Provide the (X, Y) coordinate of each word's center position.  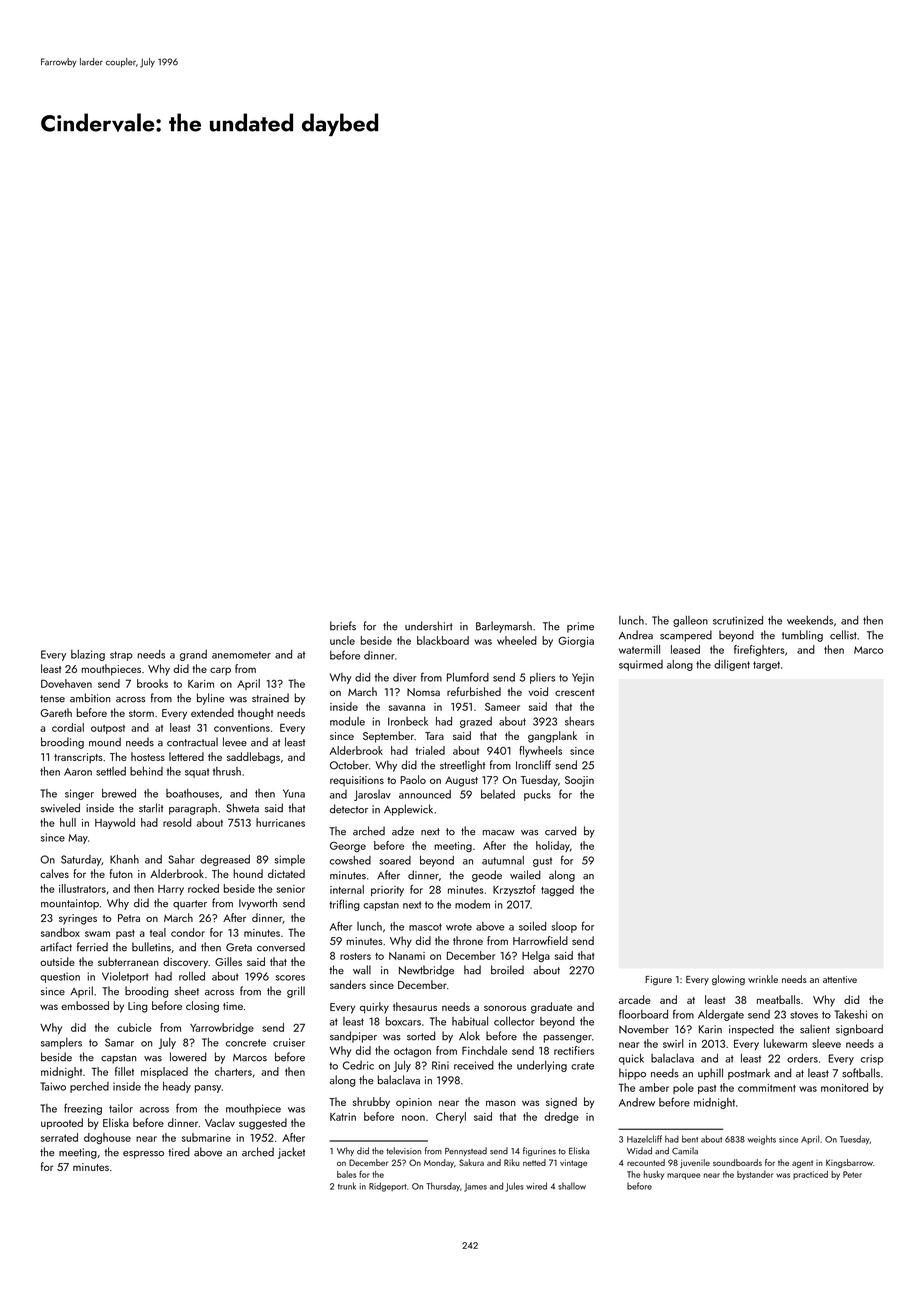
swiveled (60, 808)
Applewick (408, 810)
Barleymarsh (504, 627)
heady (177, 1087)
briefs (343, 626)
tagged (557, 891)
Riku (512, 1162)
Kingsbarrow (849, 1163)
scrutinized (738, 620)
